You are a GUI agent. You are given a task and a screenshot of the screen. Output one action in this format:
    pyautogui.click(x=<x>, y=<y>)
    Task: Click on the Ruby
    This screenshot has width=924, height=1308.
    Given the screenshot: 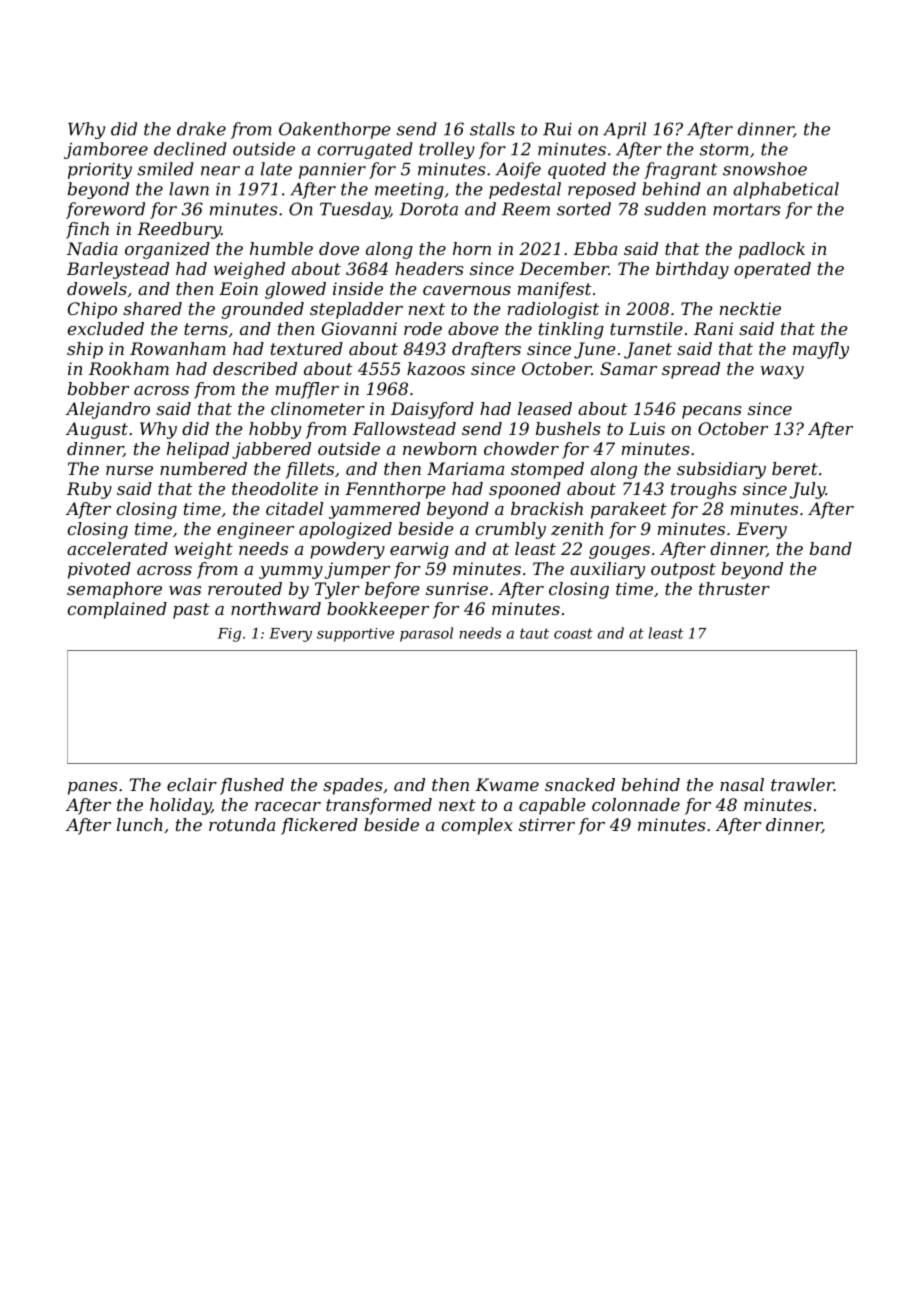 What is the action you would take?
    pyautogui.click(x=89, y=490)
